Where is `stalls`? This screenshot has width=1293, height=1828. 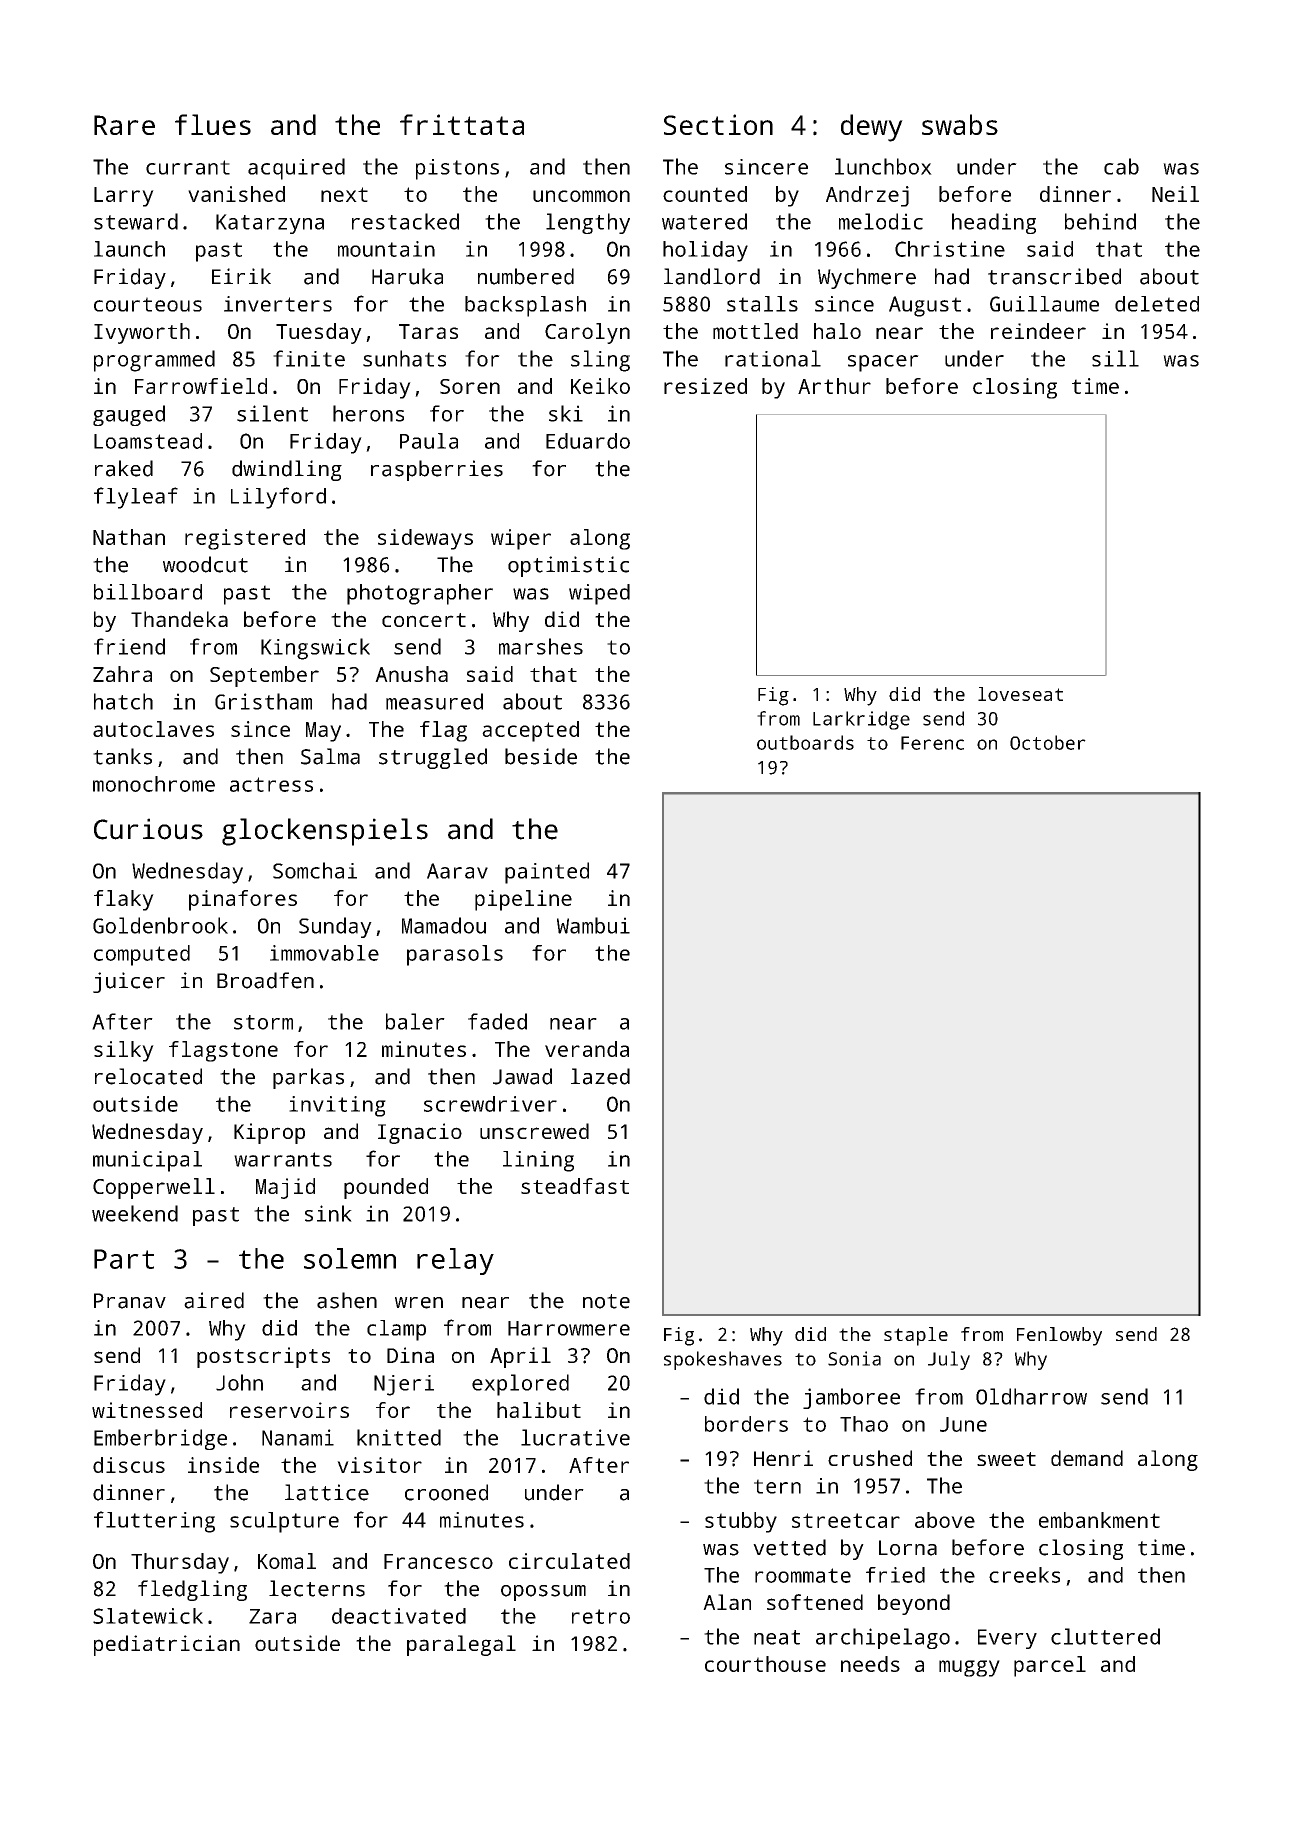 stalls is located at coordinates (762, 304).
